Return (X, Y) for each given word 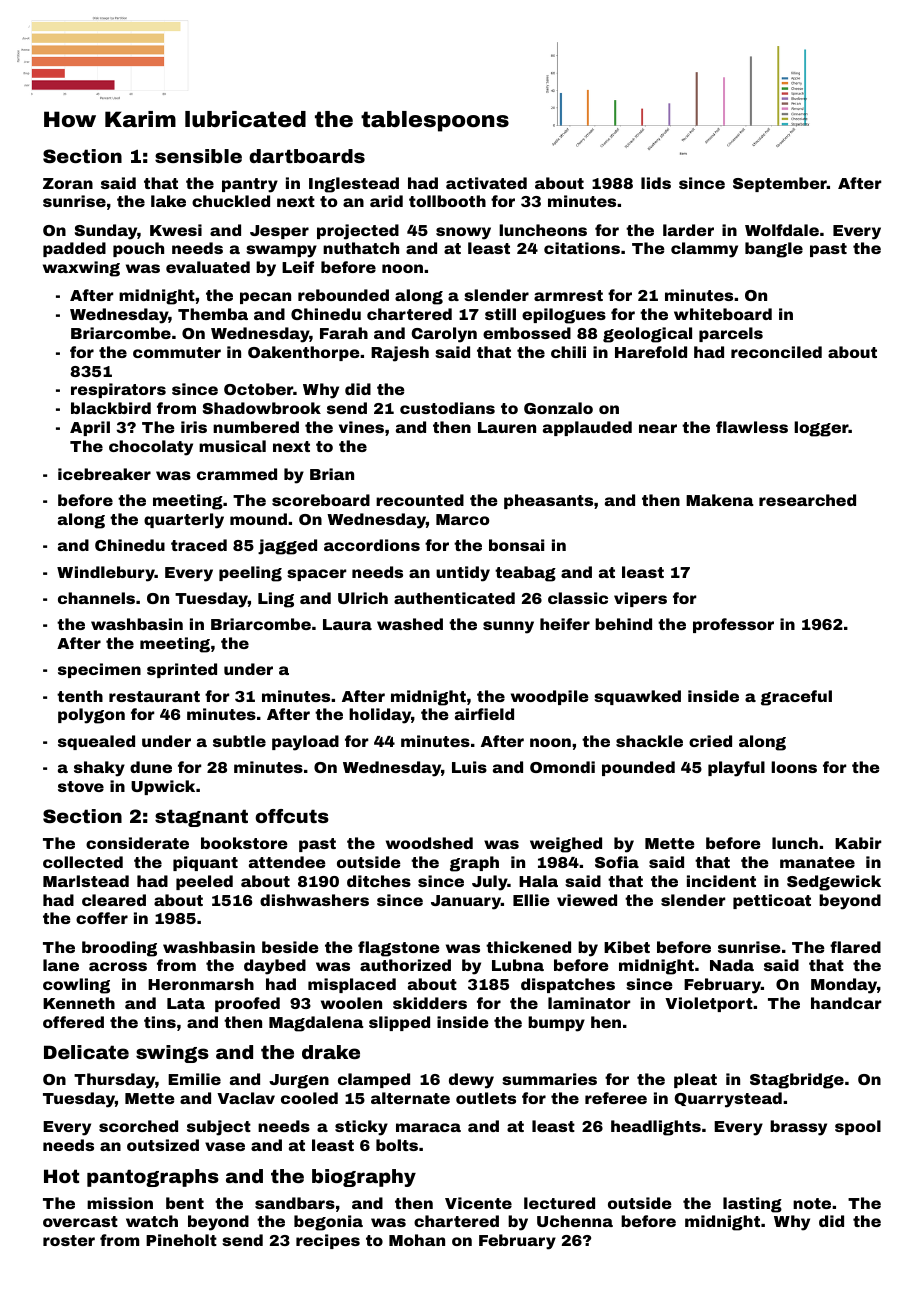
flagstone (399, 949)
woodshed (429, 843)
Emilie (194, 1079)
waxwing (81, 269)
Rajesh (400, 354)
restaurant (154, 696)
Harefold (651, 352)
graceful (796, 698)
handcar (846, 1003)
